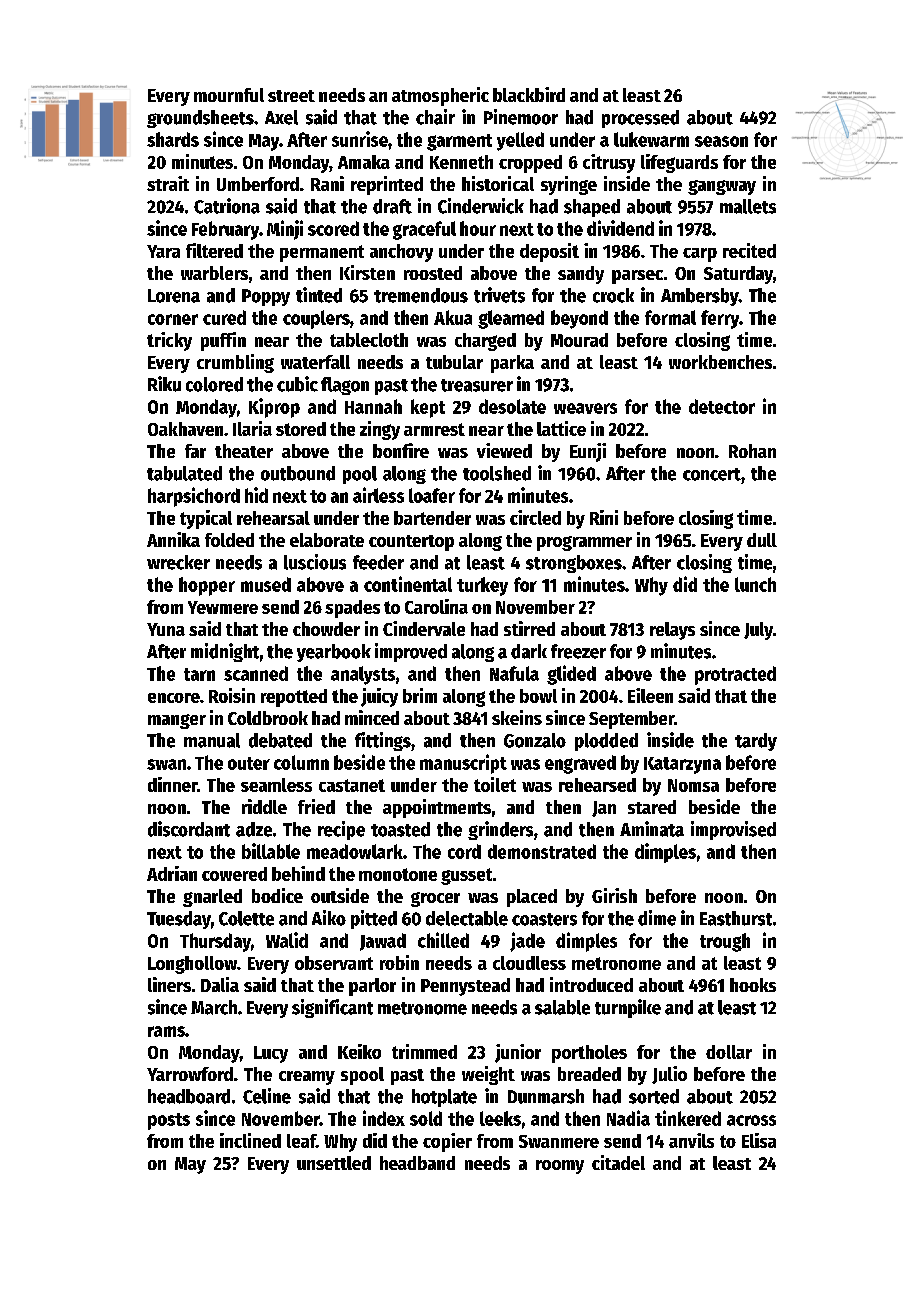 The height and width of the page is (1314, 924). I want to click on fittings, so click(383, 741).
